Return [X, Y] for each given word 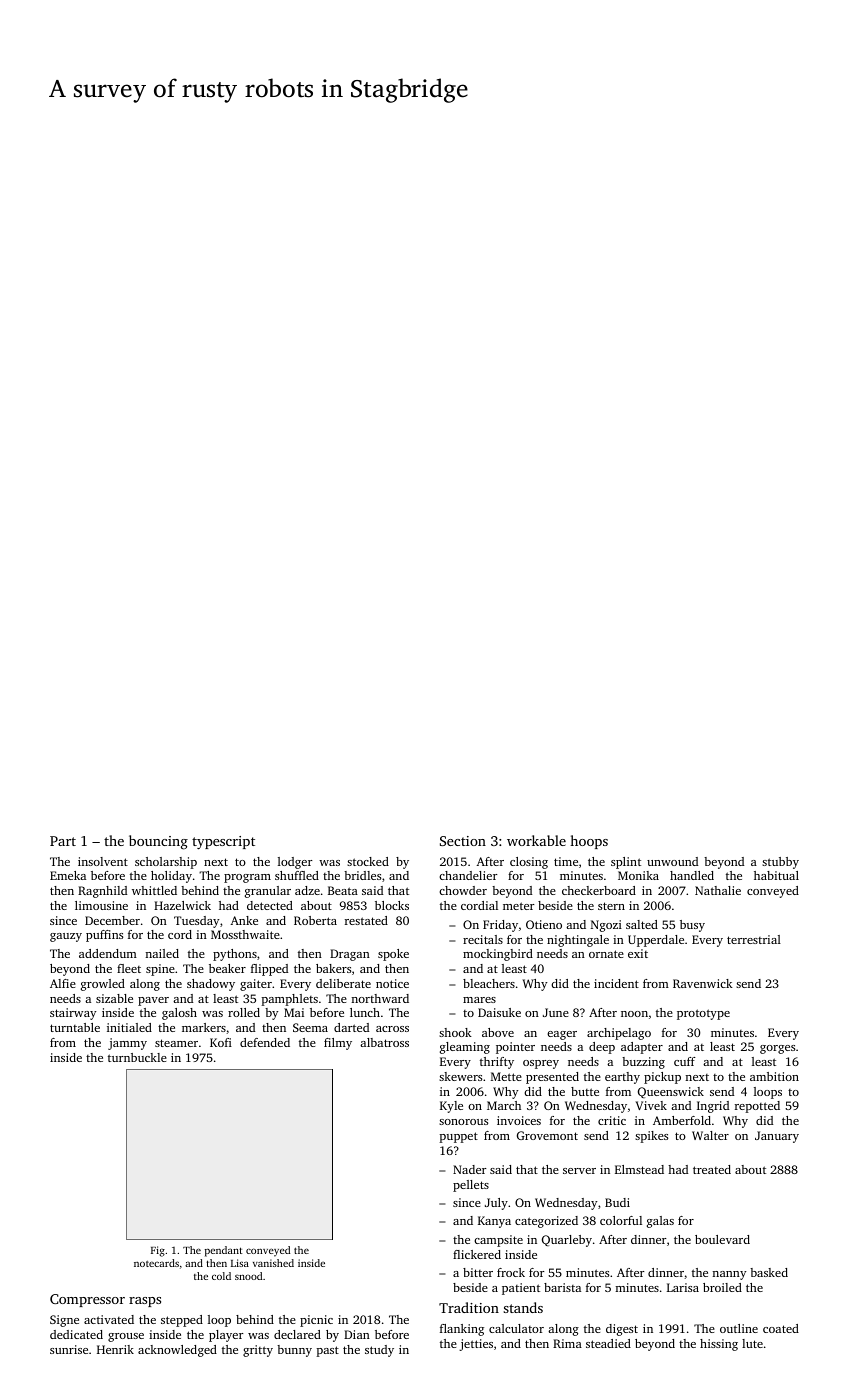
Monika [638, 875]
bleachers [489, 983]
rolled [244, 1012]
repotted [757, 1107]
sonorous [463, 1122]
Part [63, 841]
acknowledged [177, 1351]
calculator [516, 1328]
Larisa [683, 1287]
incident [616, 983]
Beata [343, 890]
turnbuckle [137, 1057]
